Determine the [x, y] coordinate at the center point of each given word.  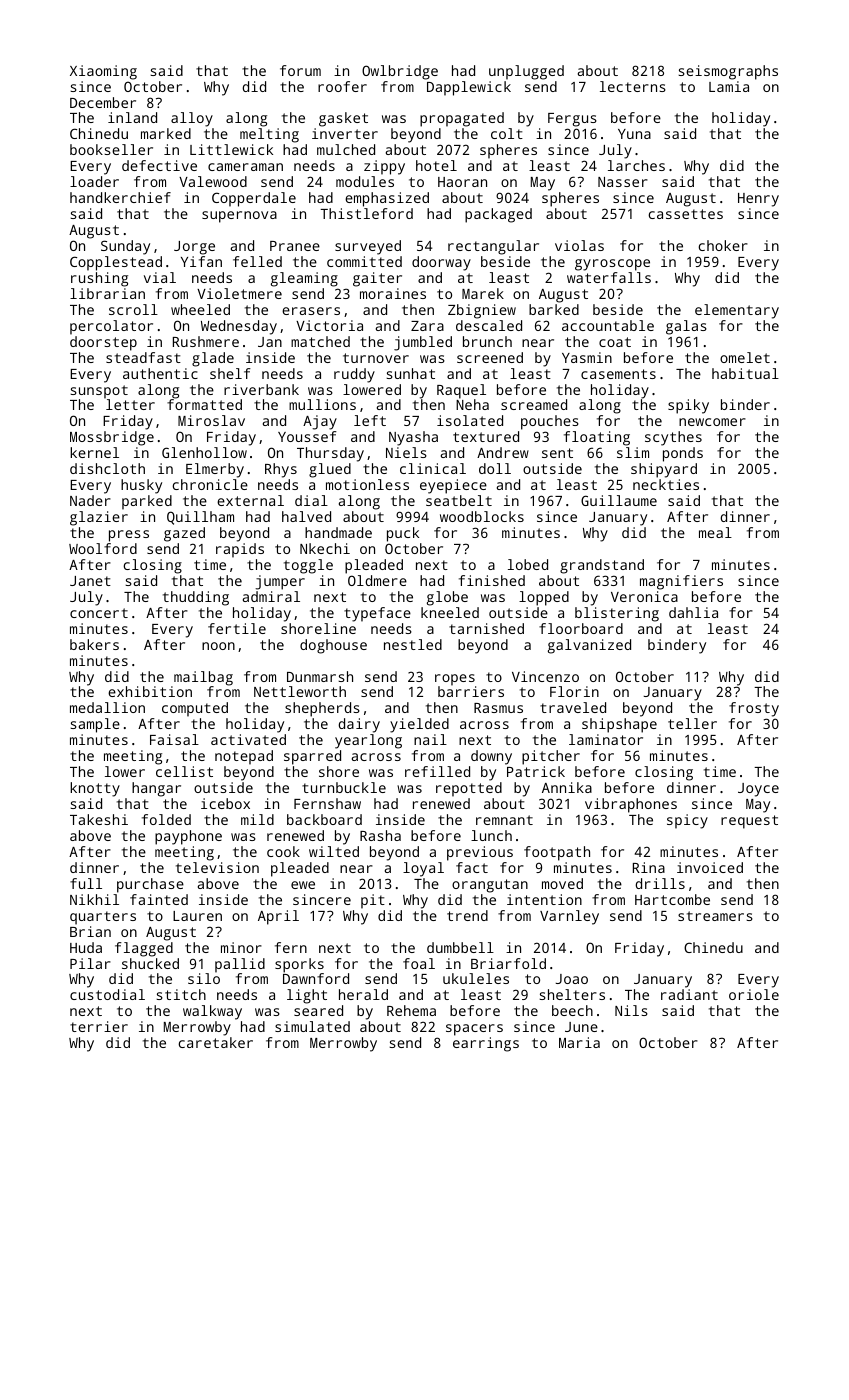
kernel [94, 452]
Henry [758, 200]
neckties [666, 484]
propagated [462, 119]
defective [159, 165]
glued [330, 470]
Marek [483, 293]
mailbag [203, 678]
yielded [419, 725]
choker [723, 245]
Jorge [194, 248]
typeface [377, 614]
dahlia [693, 612]
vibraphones [631, 805]
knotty [95, 789]
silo [204, 978]
